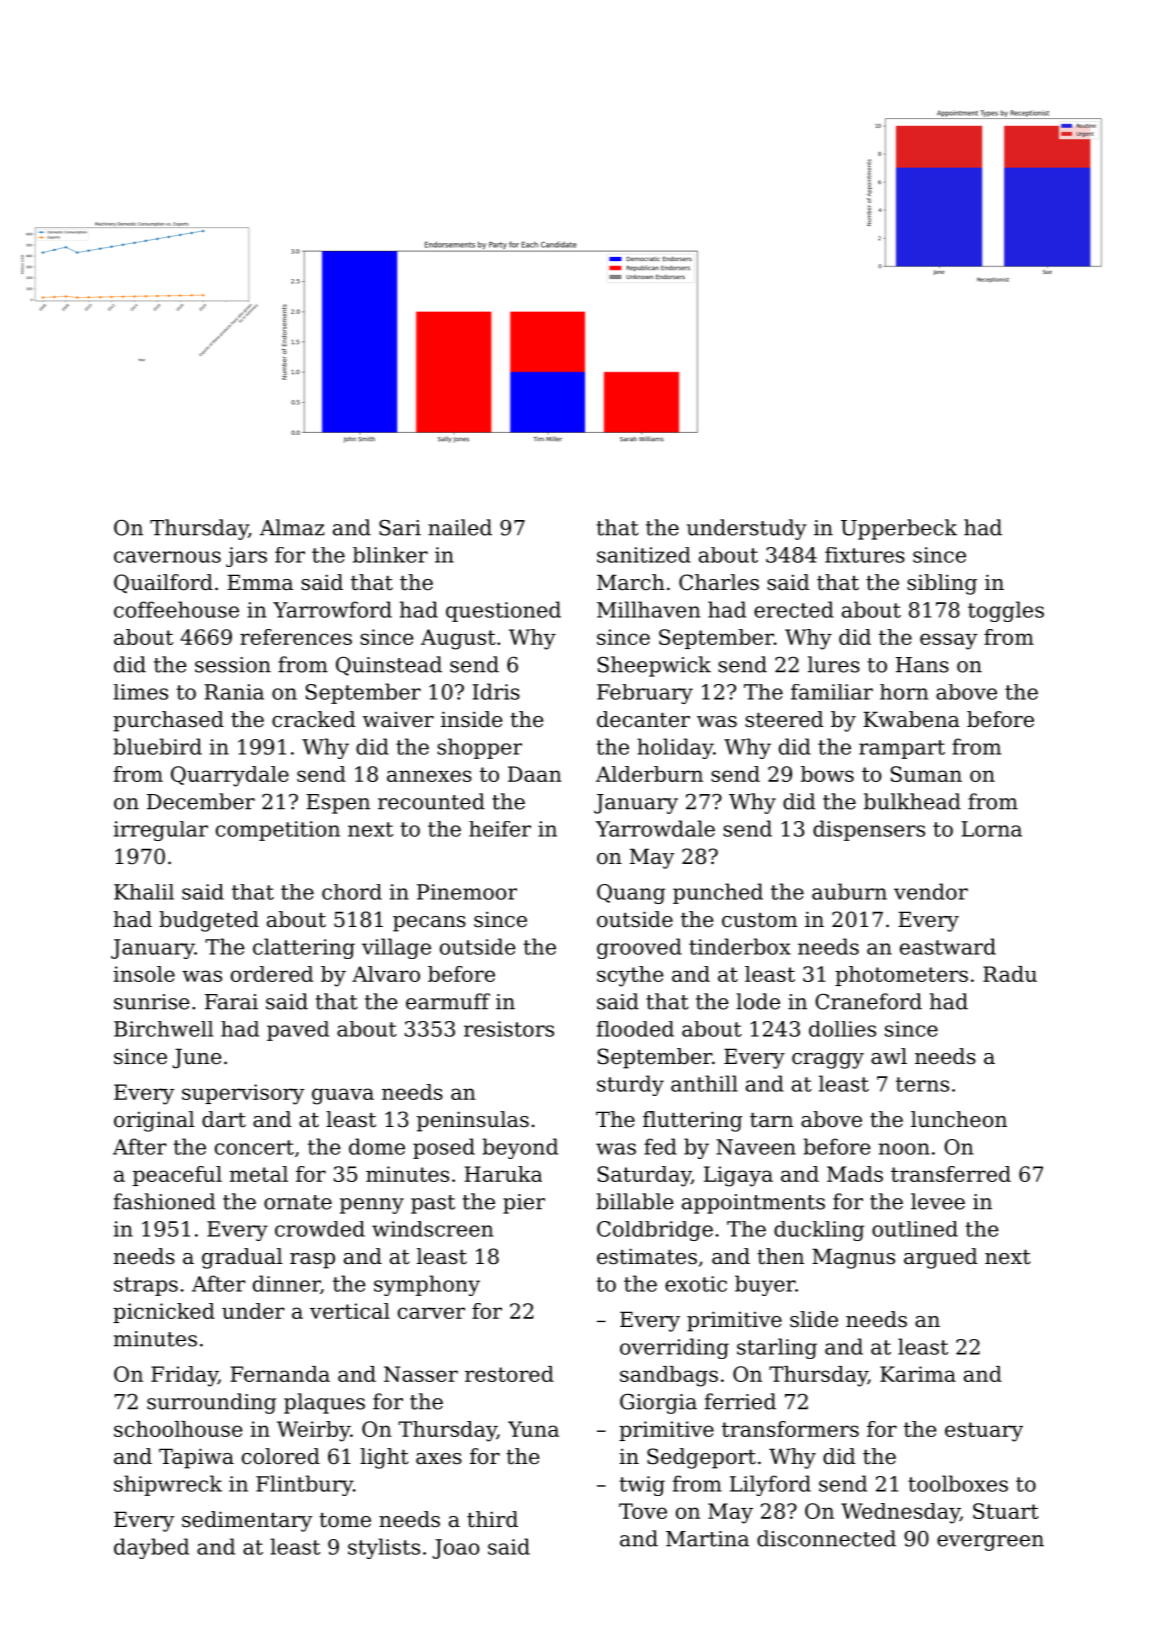 This page has width=1158, height=1638. Describe the element at coordinates (320, 1229) in the page. I see `crowded` at that location.
